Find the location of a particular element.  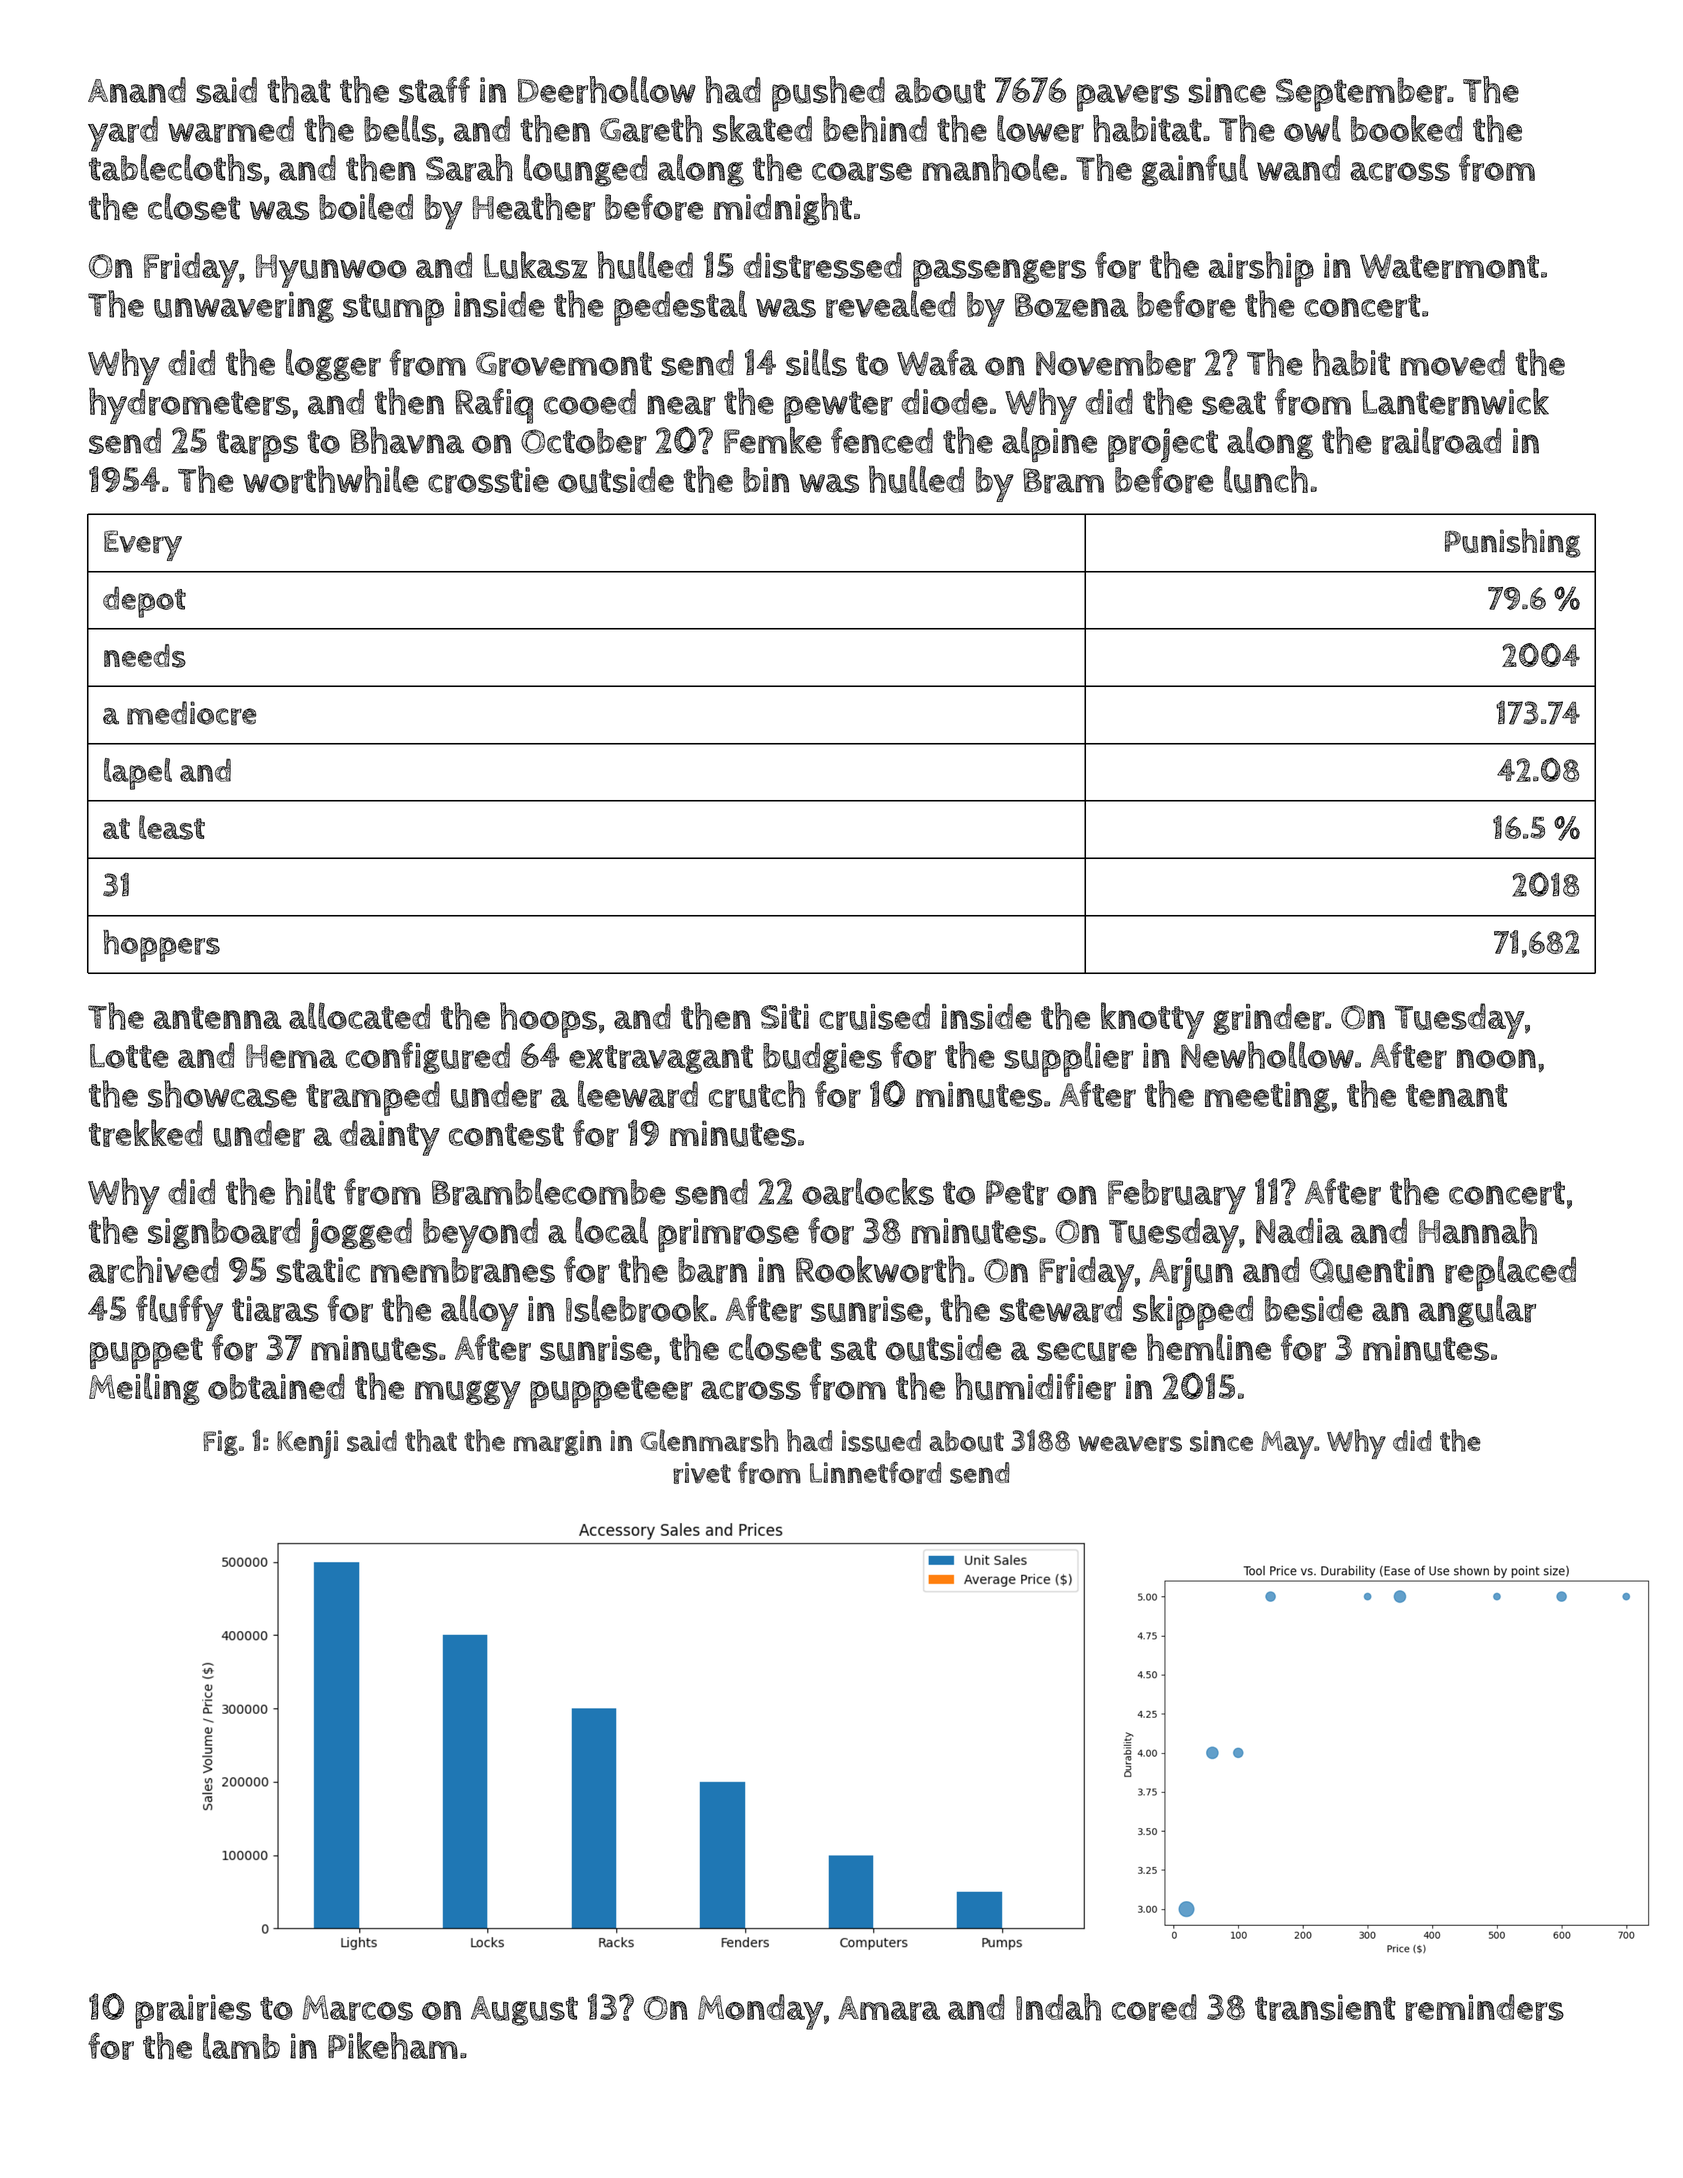

local is located at coordinates (611, 1230).
